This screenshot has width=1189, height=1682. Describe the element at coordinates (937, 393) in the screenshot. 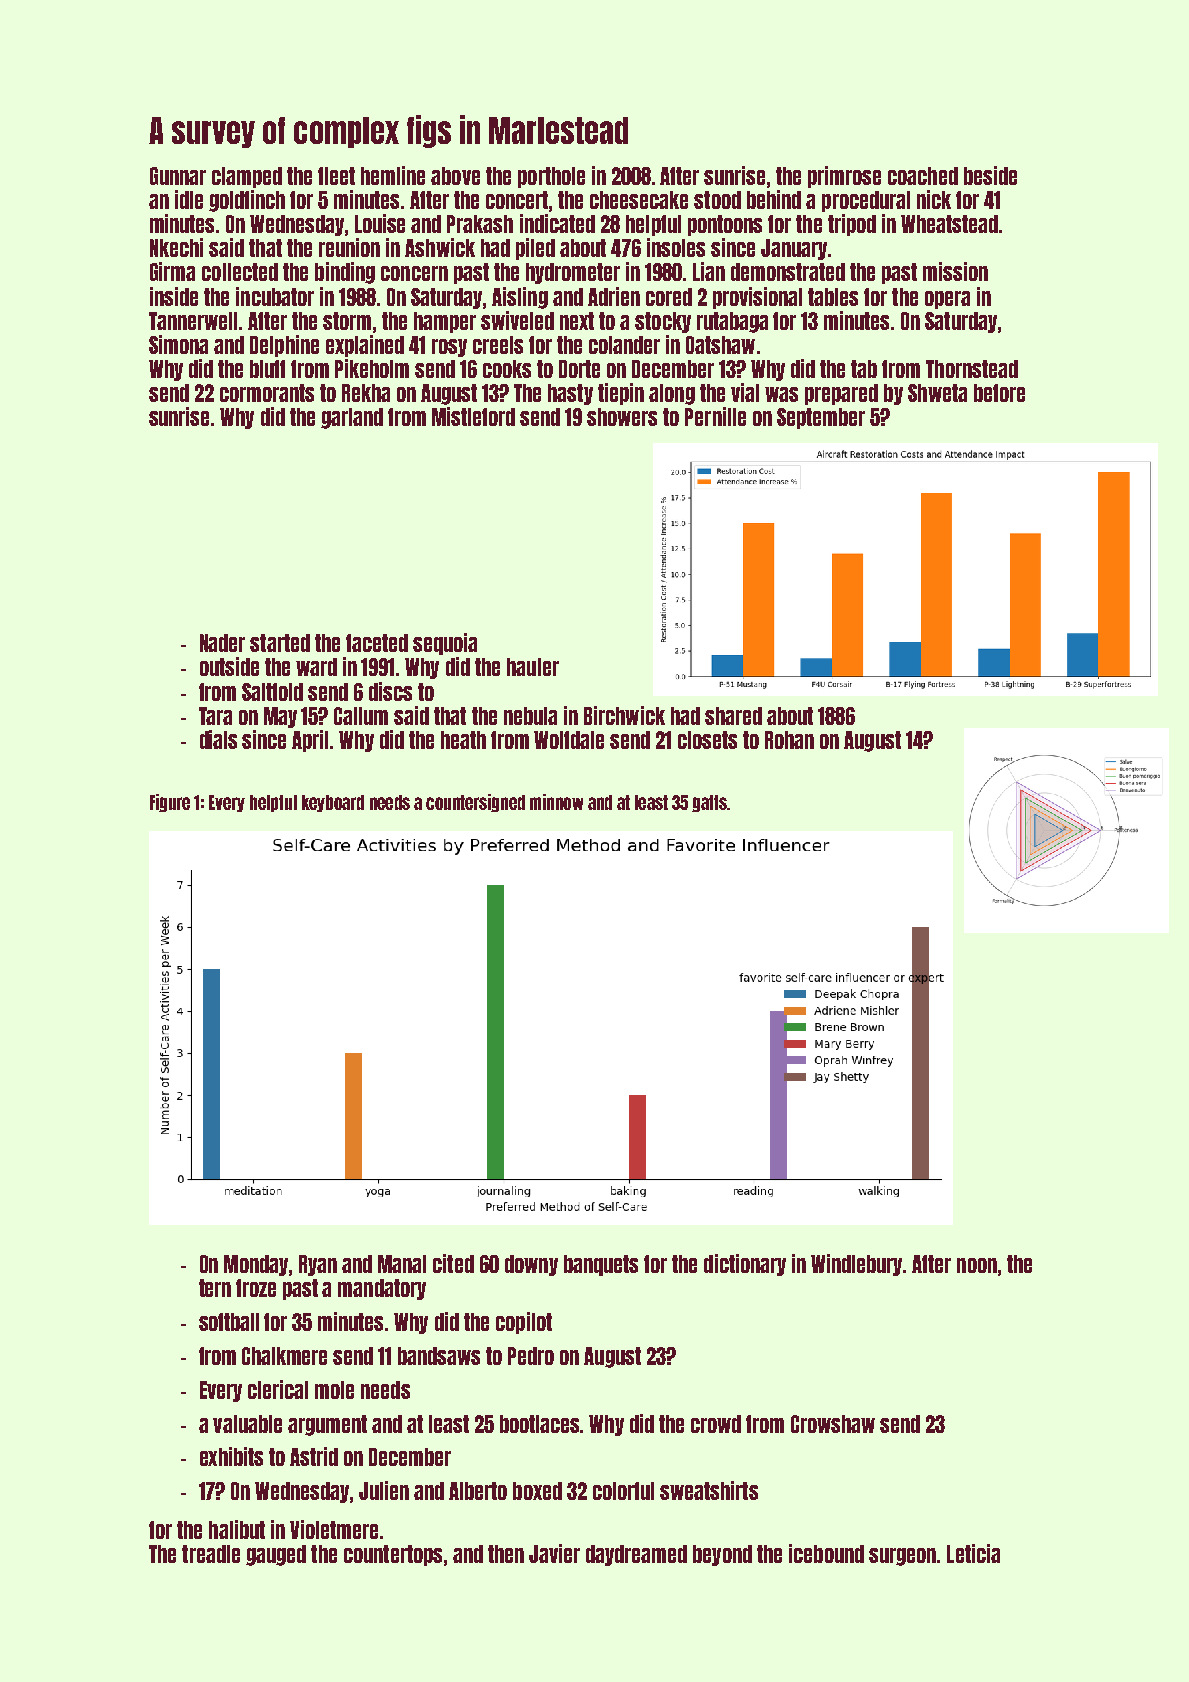

I see `Shweta` at that location.
